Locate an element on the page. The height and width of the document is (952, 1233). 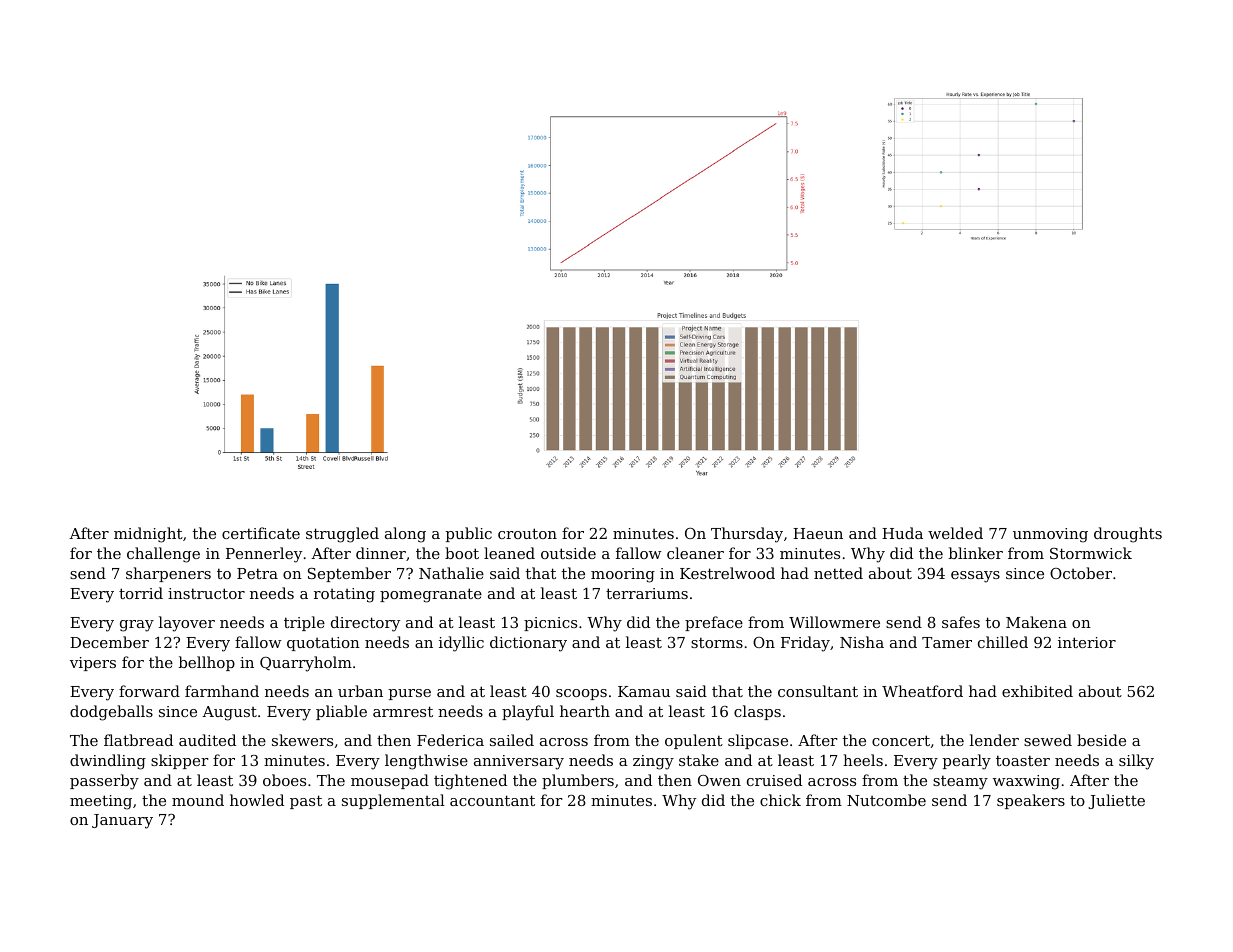
slipcase is located at coordinates (758, 741).
